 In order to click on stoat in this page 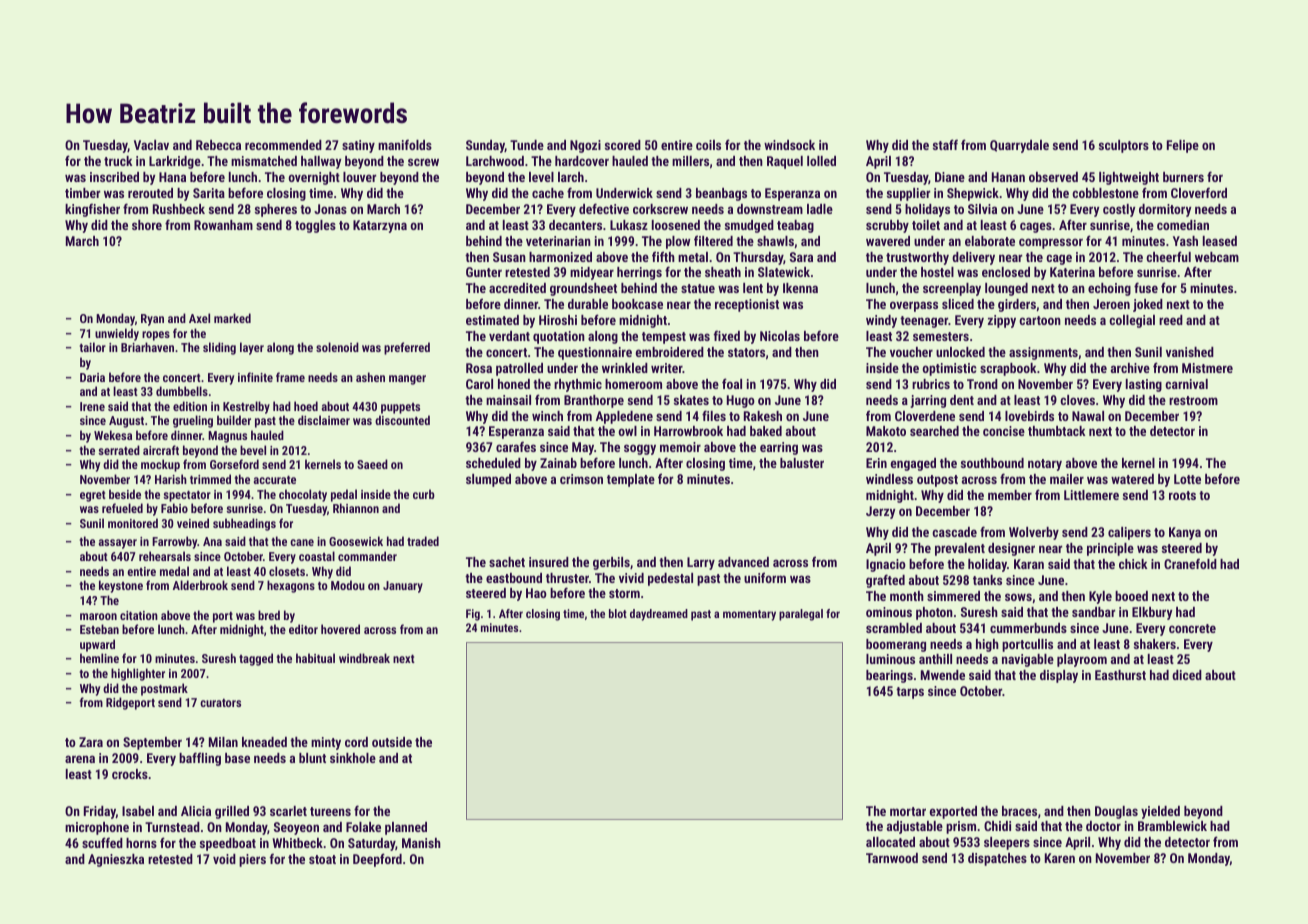, I will do `click(322, 859)`.
